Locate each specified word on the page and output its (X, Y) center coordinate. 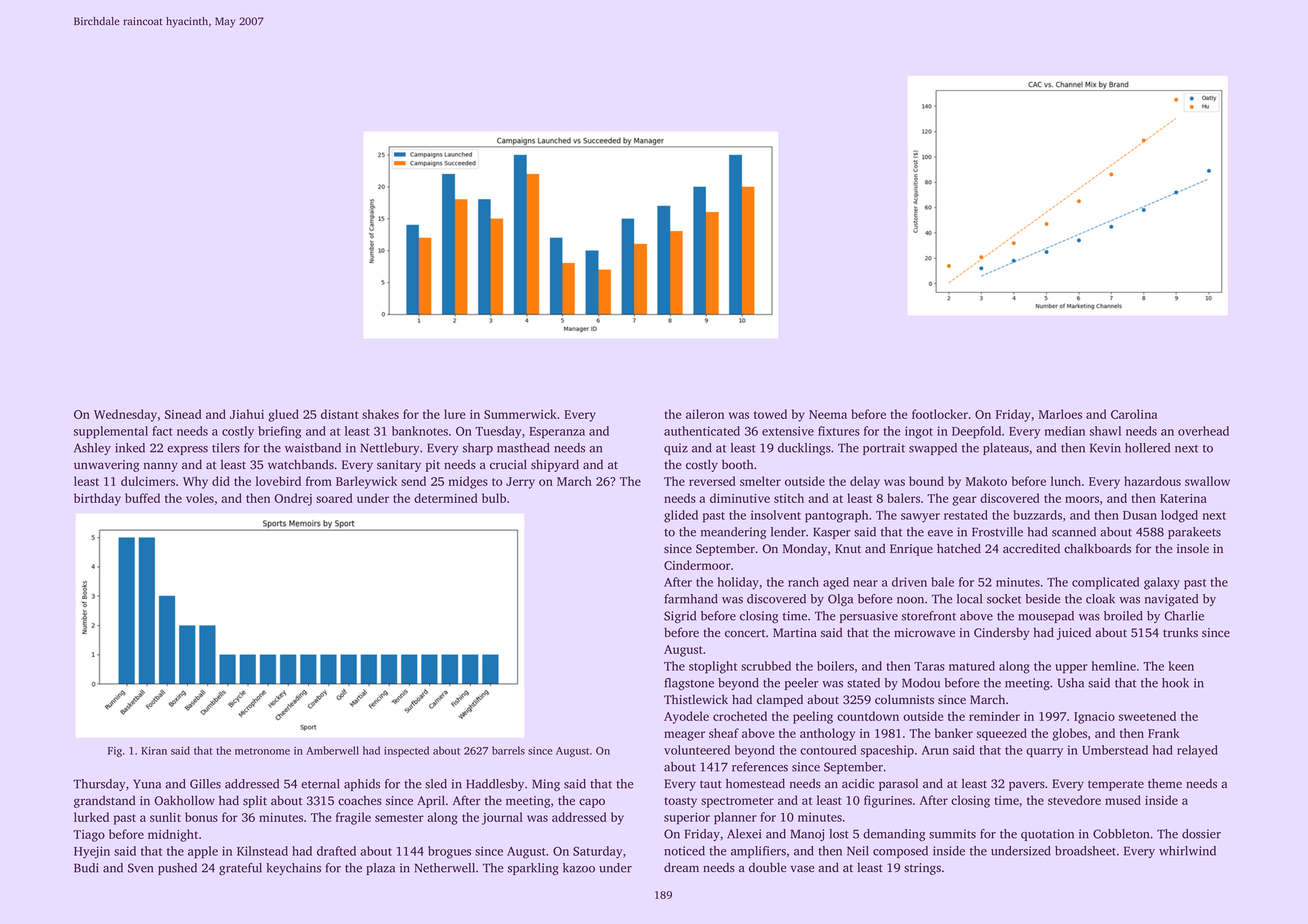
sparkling (533, 869)
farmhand (691, 599)
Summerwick (520, 414)
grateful (240, 869)
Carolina (1134, 414)
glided (681, 516)
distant (340, 414)
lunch (1066, 481)
